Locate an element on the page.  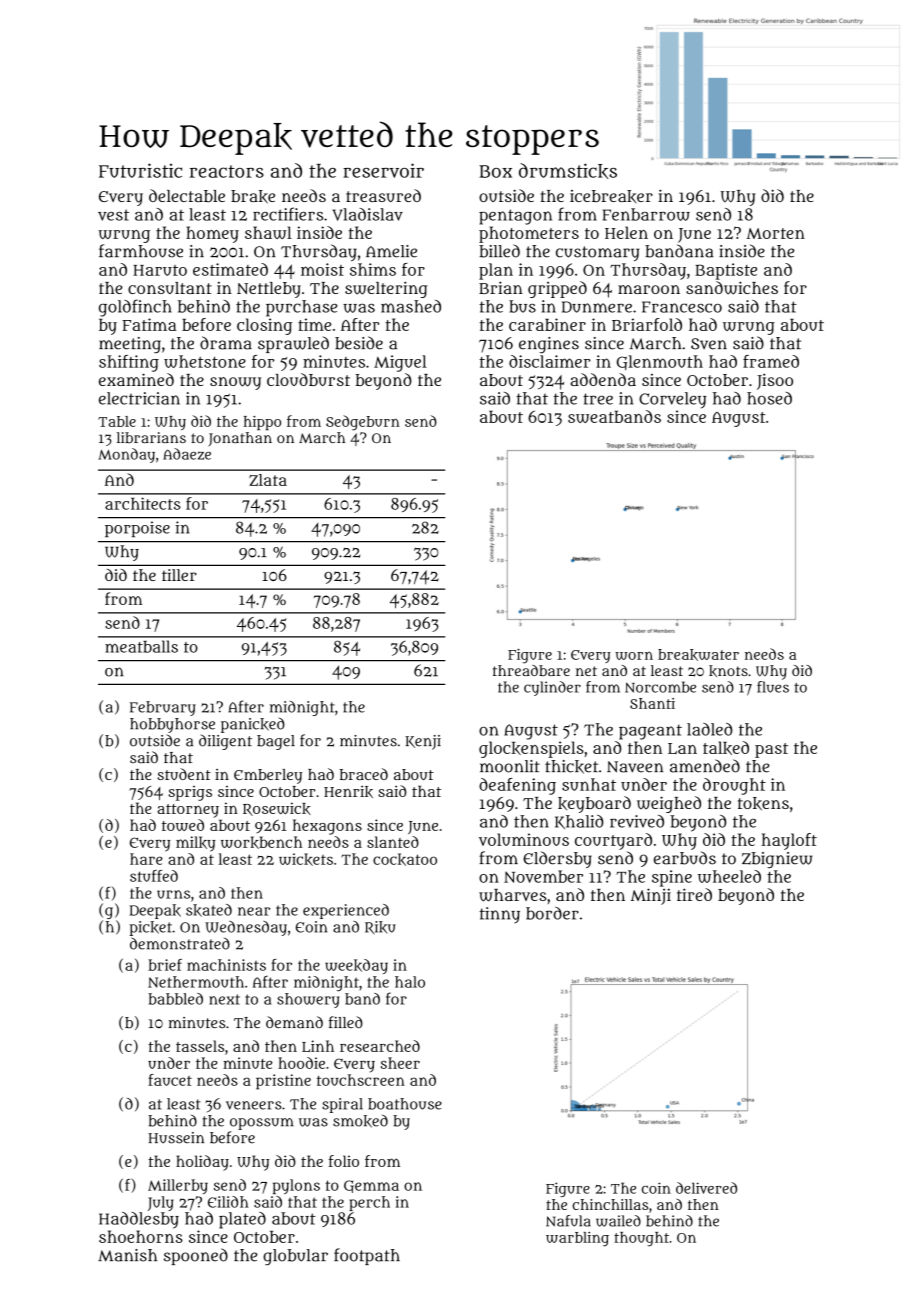
Glenmouth is located at coordinates (660, 362).
